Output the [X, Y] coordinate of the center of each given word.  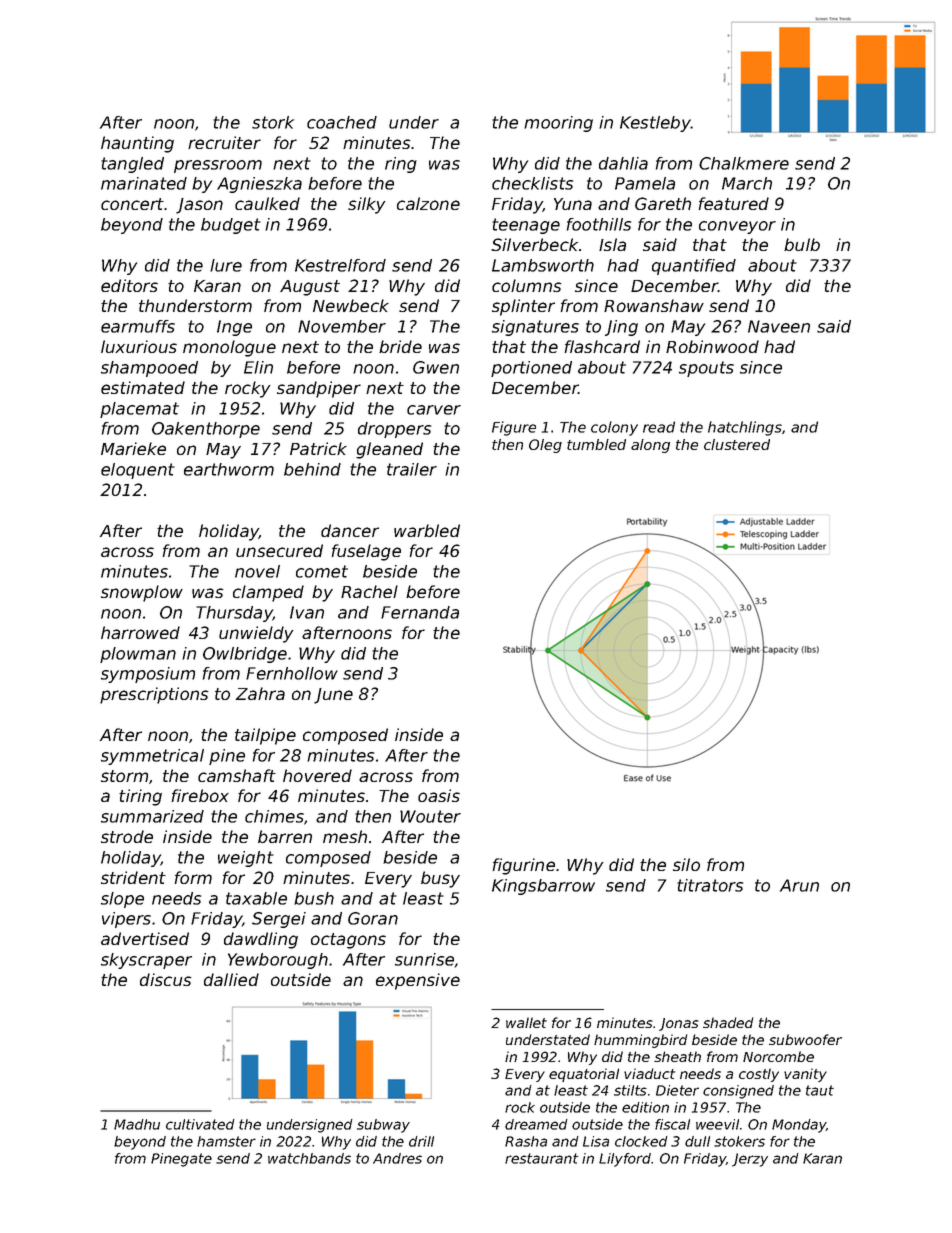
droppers [394, 430]
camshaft [237, 775]
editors [129, 285]
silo [686, 864]
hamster [226, 1141]
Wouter [430, 816]
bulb [802, 244]
